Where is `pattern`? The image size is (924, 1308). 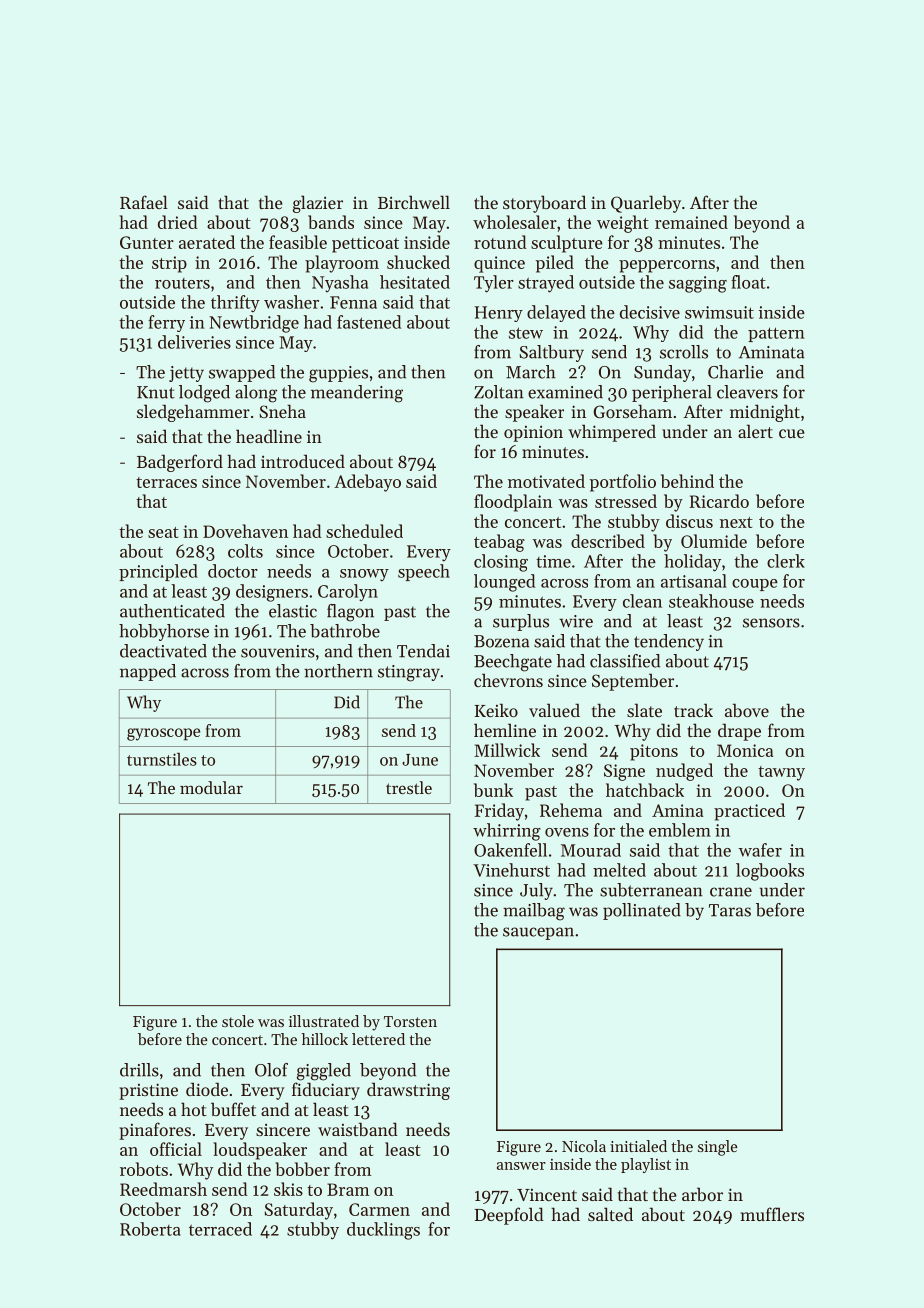
pattern is located at coordinates (776, 334).
